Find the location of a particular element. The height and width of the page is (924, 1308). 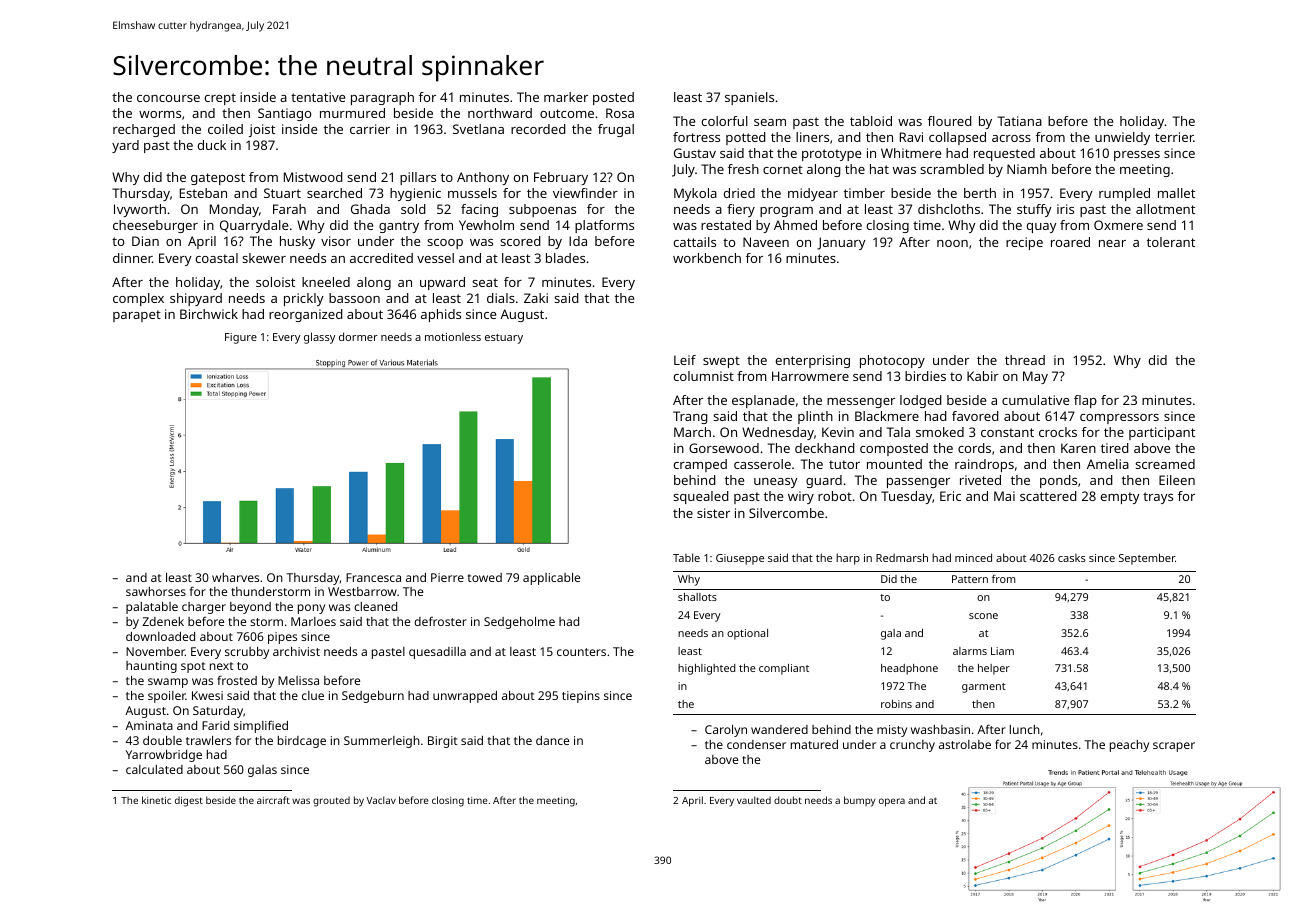

estuary is located at coordinates (504, 339).
